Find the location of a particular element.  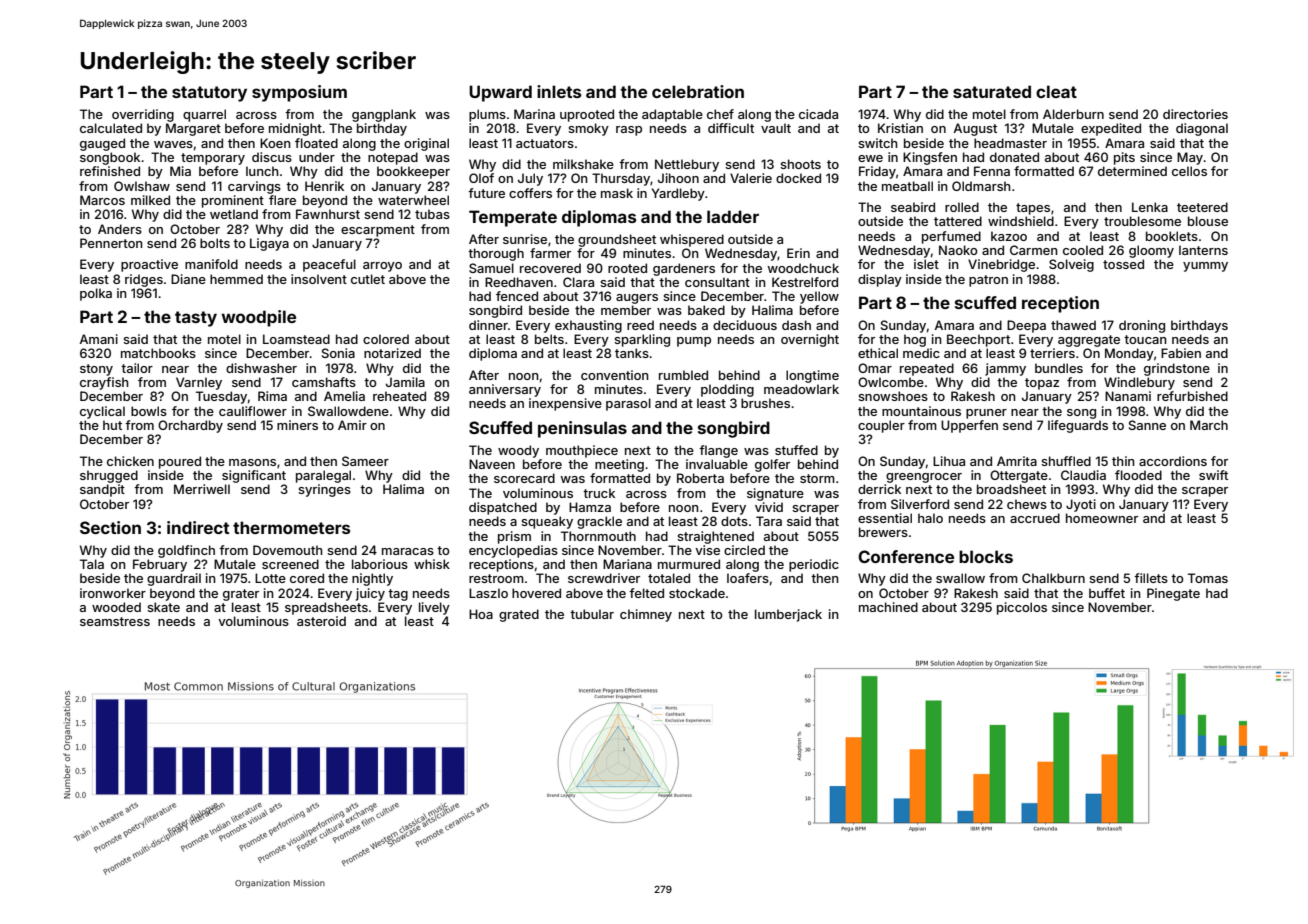

broadsheet is located at coordinates (1011, 489).
